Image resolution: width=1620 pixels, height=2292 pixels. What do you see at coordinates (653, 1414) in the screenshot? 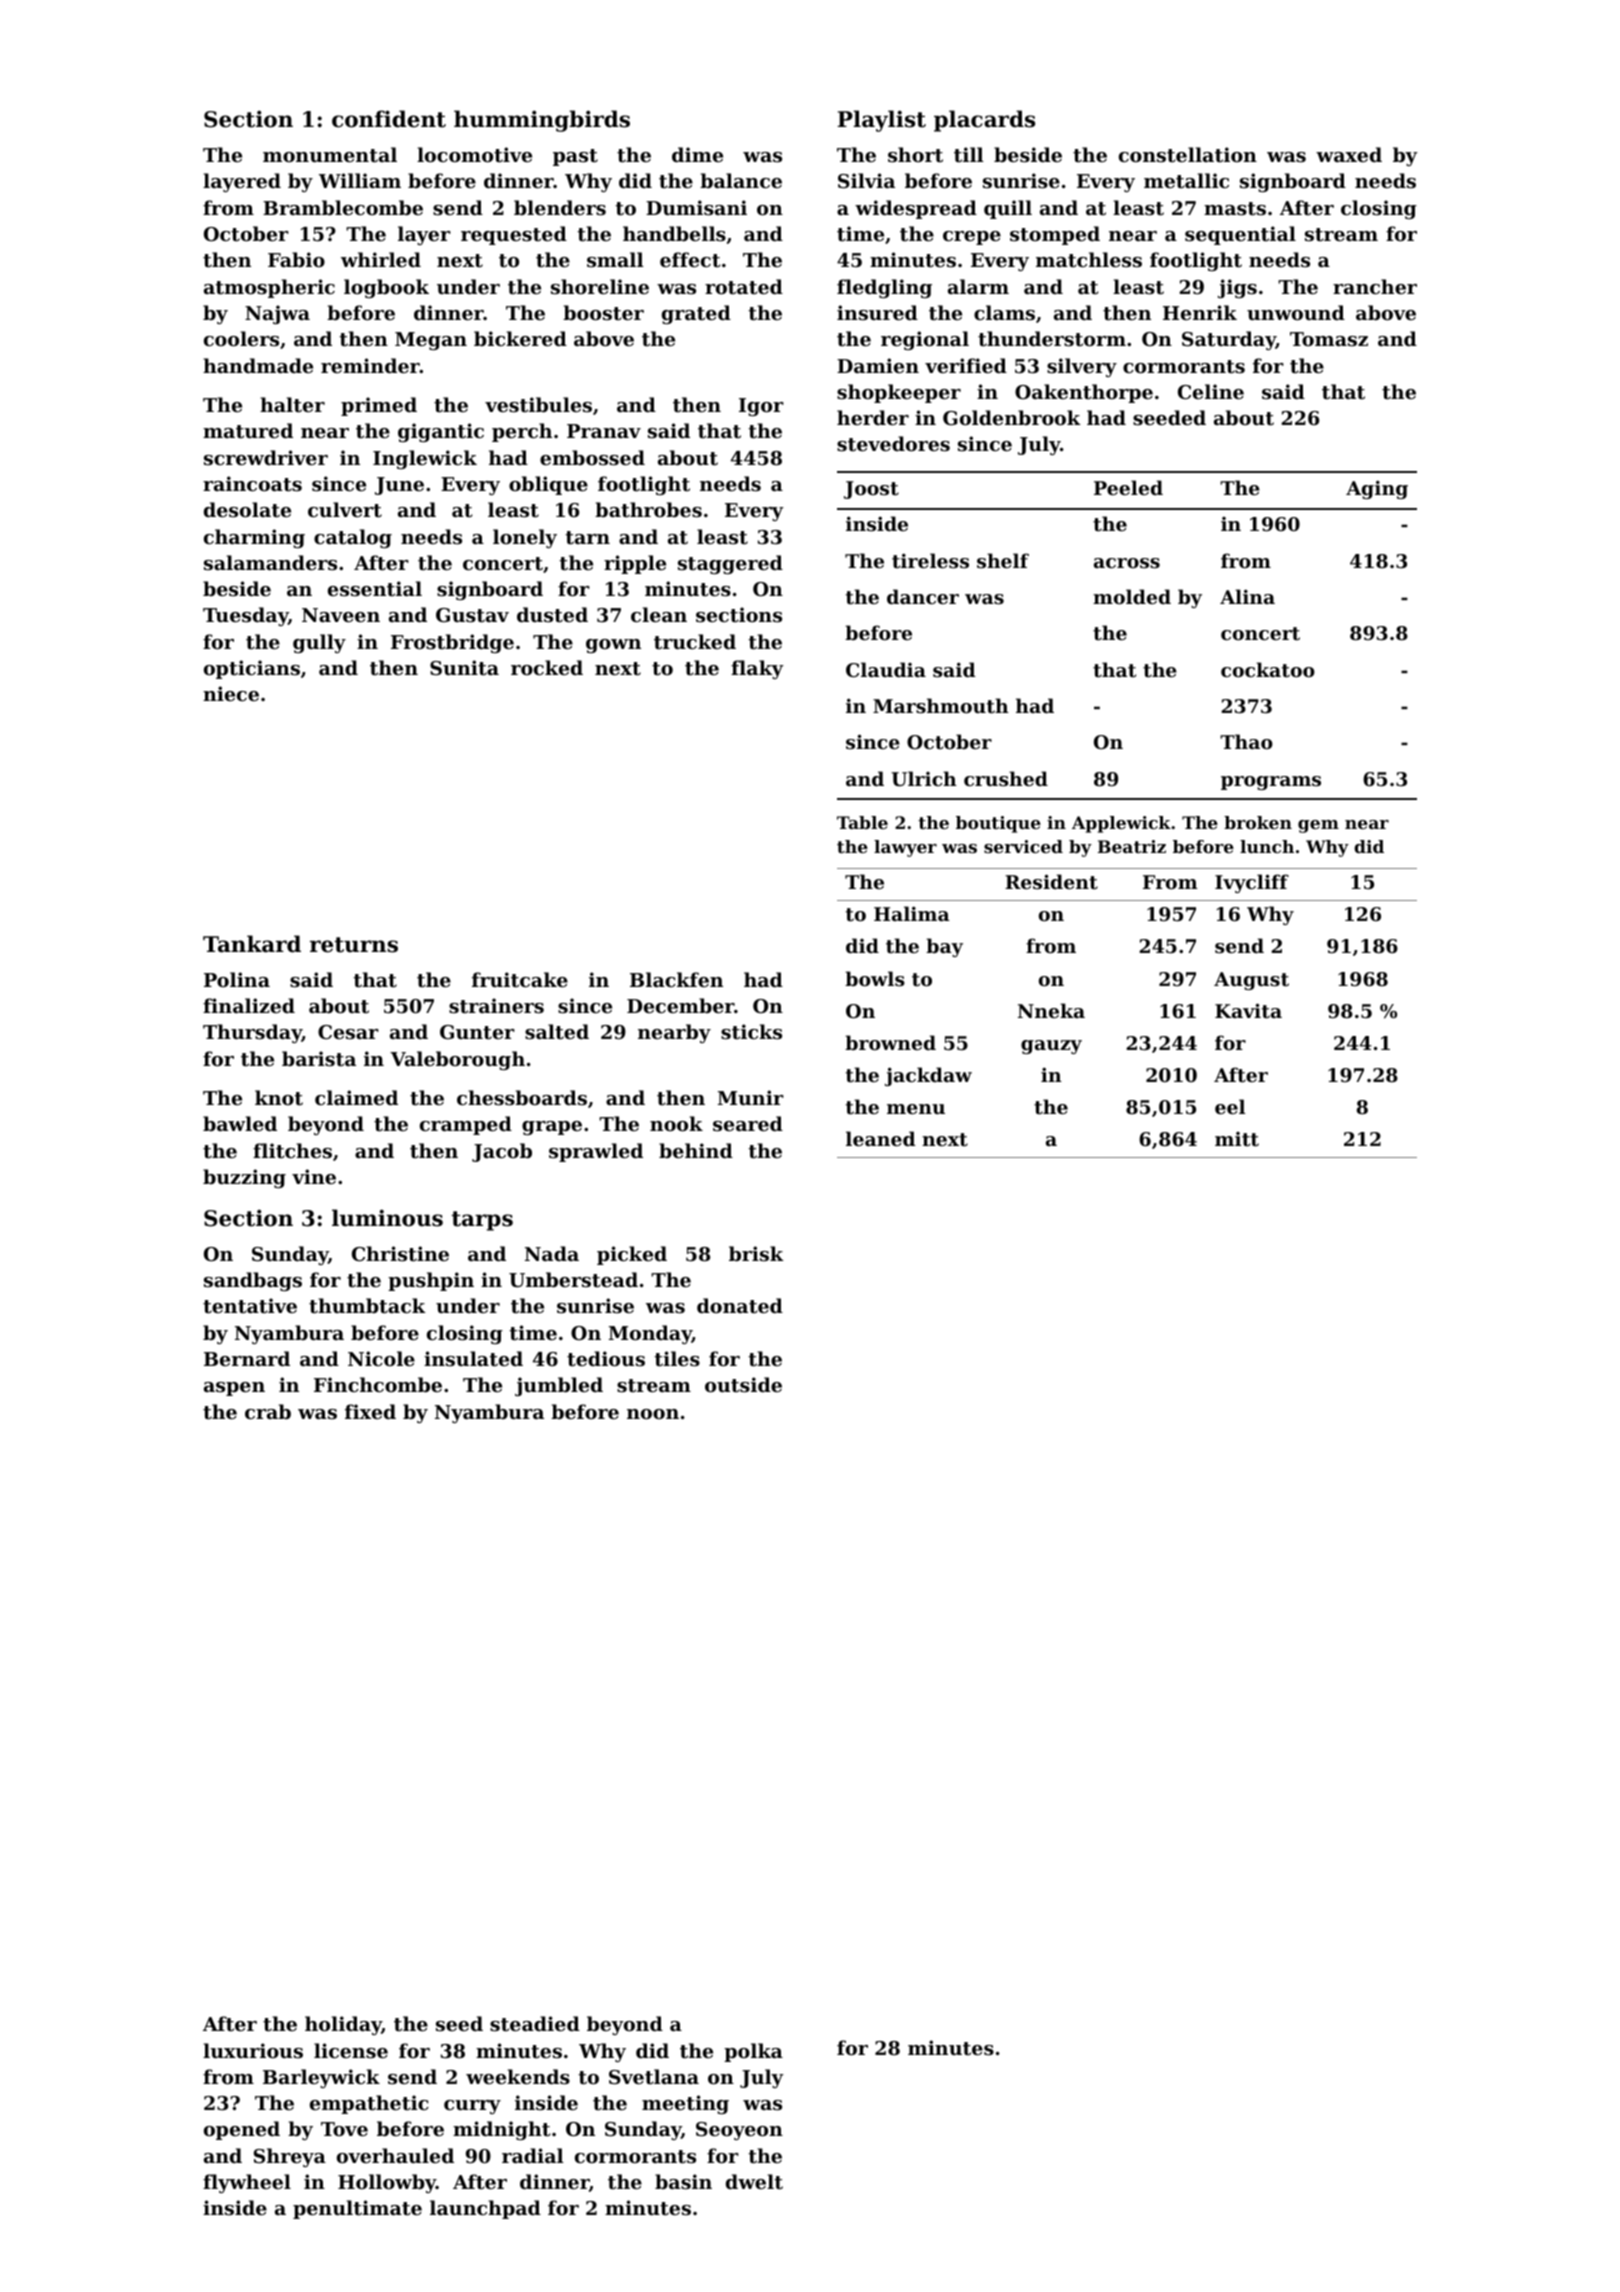
I see `noon` at bounding box center [653, 1414].
